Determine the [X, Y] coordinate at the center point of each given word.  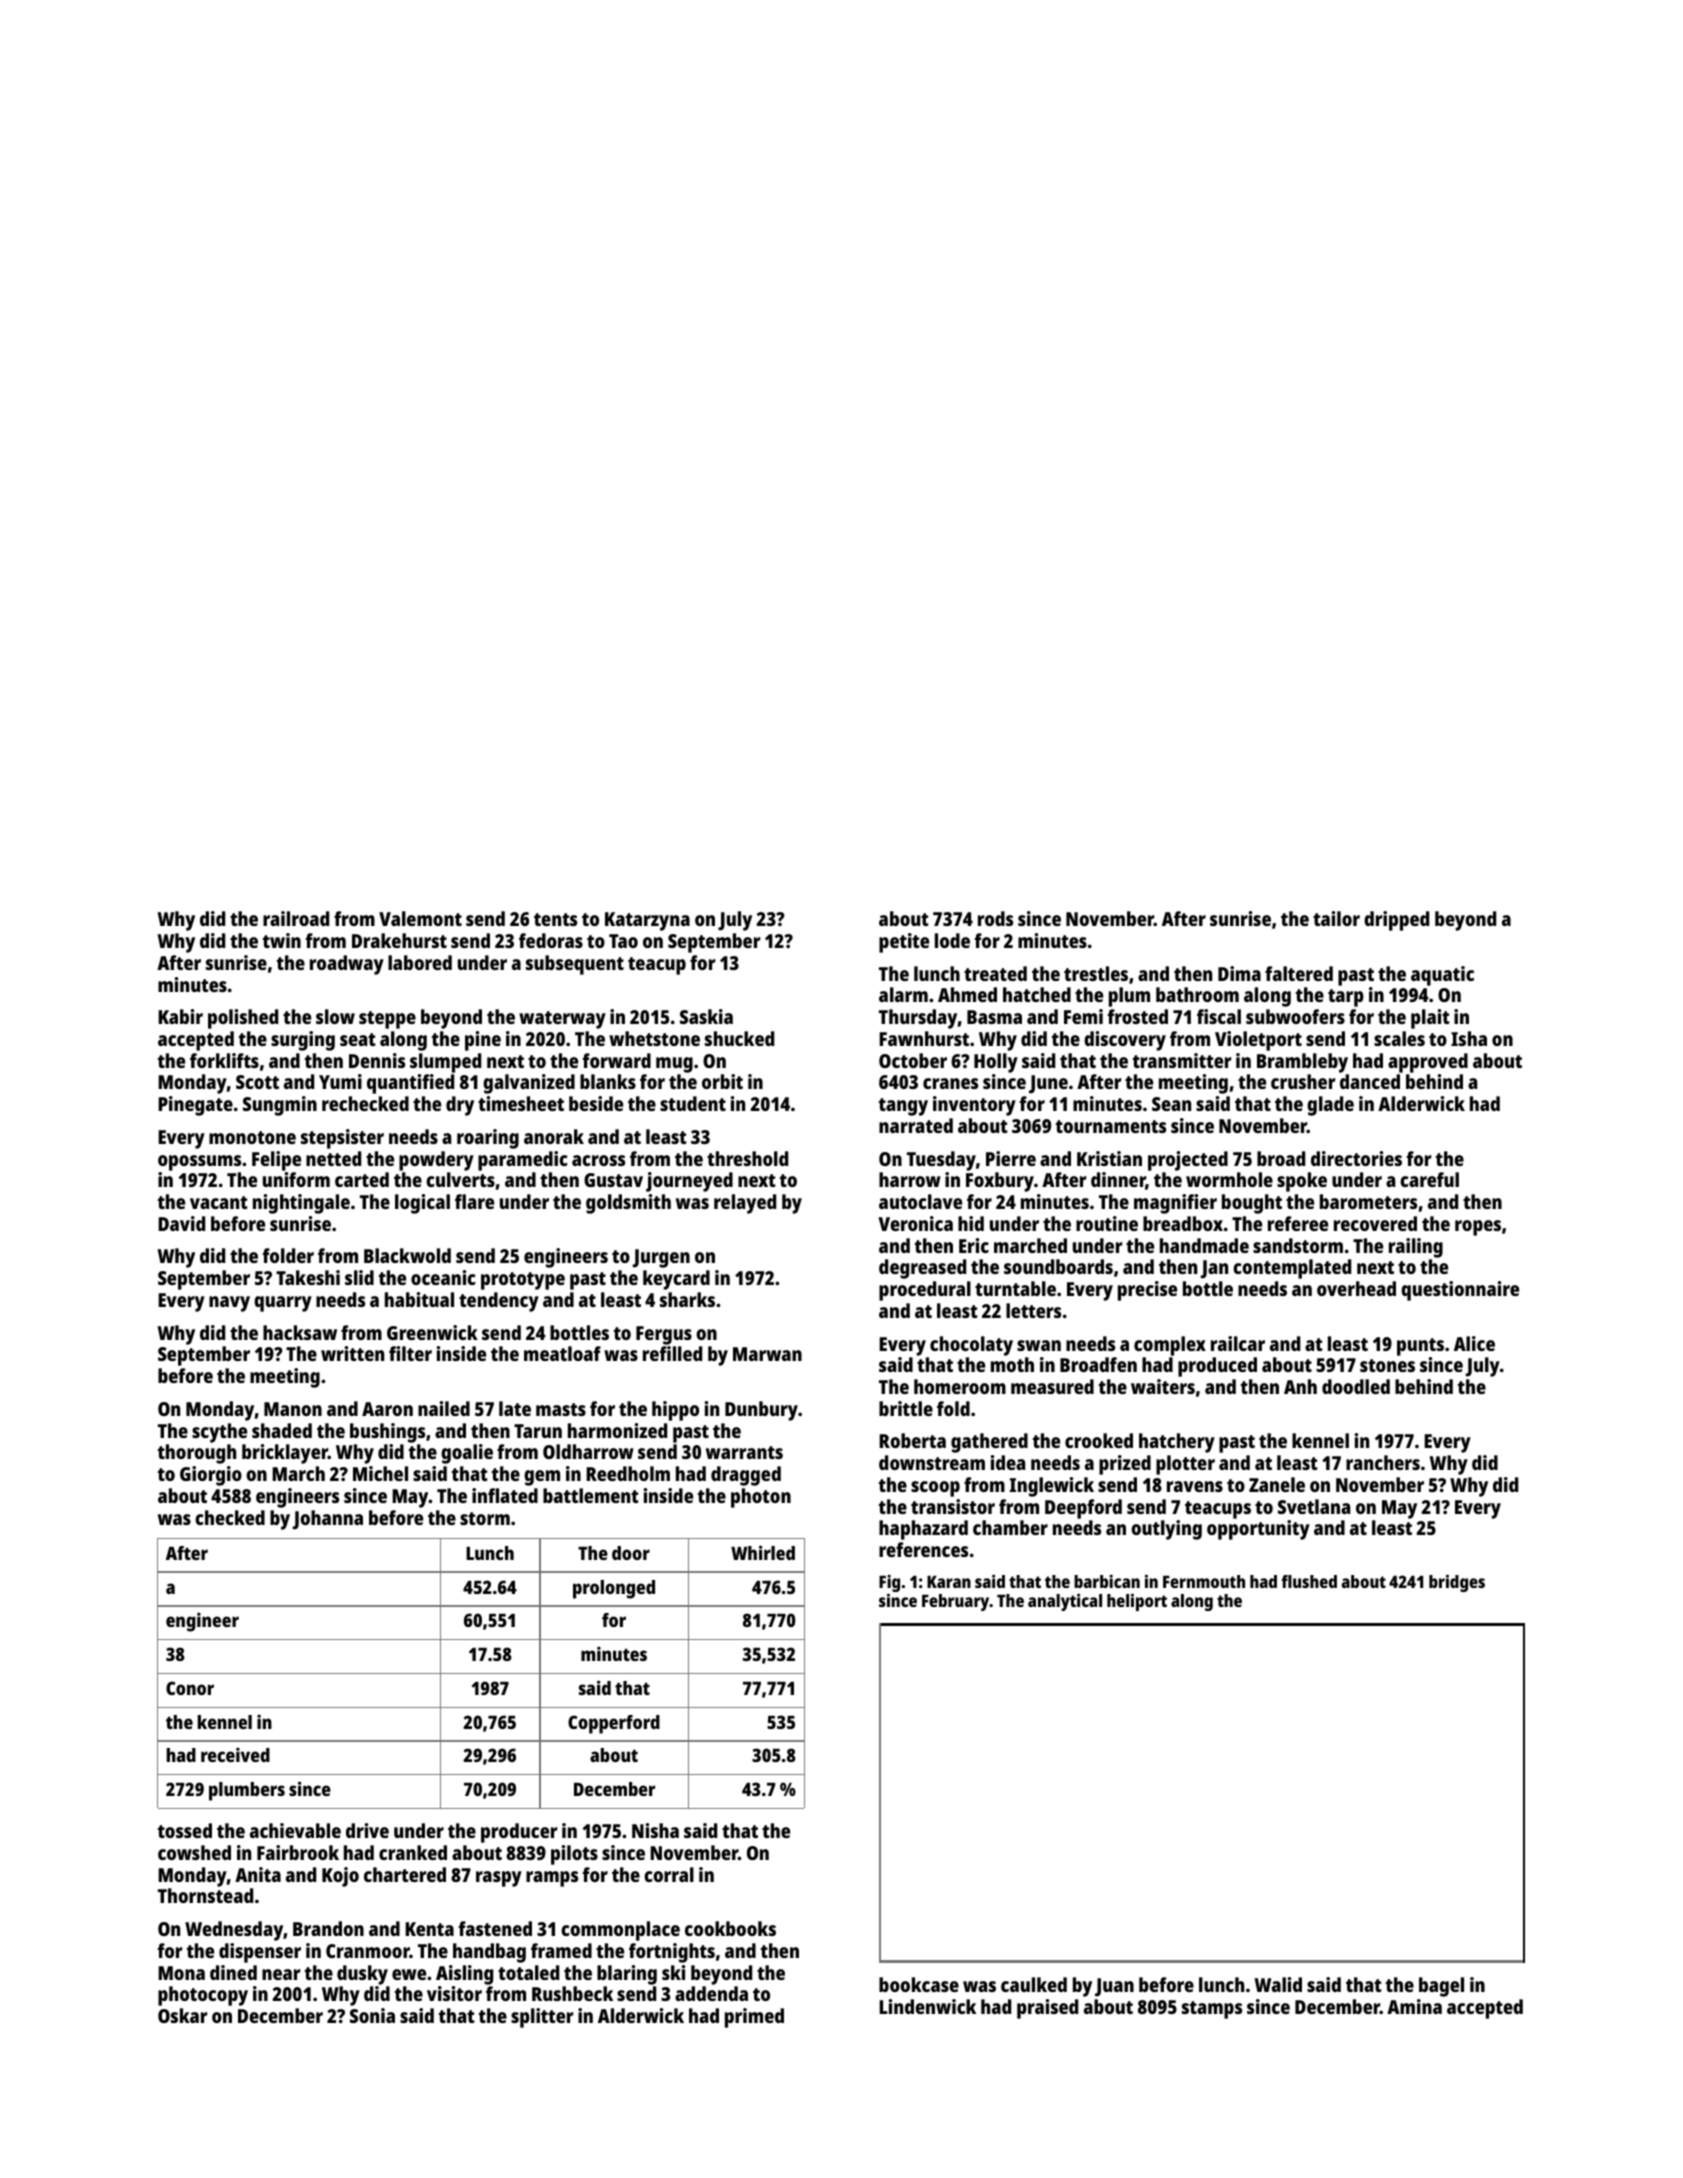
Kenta [429, 1929]
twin [282, 940]
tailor [1336, 918]
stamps [1212, 2010]
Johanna [327, 1520]
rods [995, 918]
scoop [935, 1489]
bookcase [919, 1984]
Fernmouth [1204, 1581]
